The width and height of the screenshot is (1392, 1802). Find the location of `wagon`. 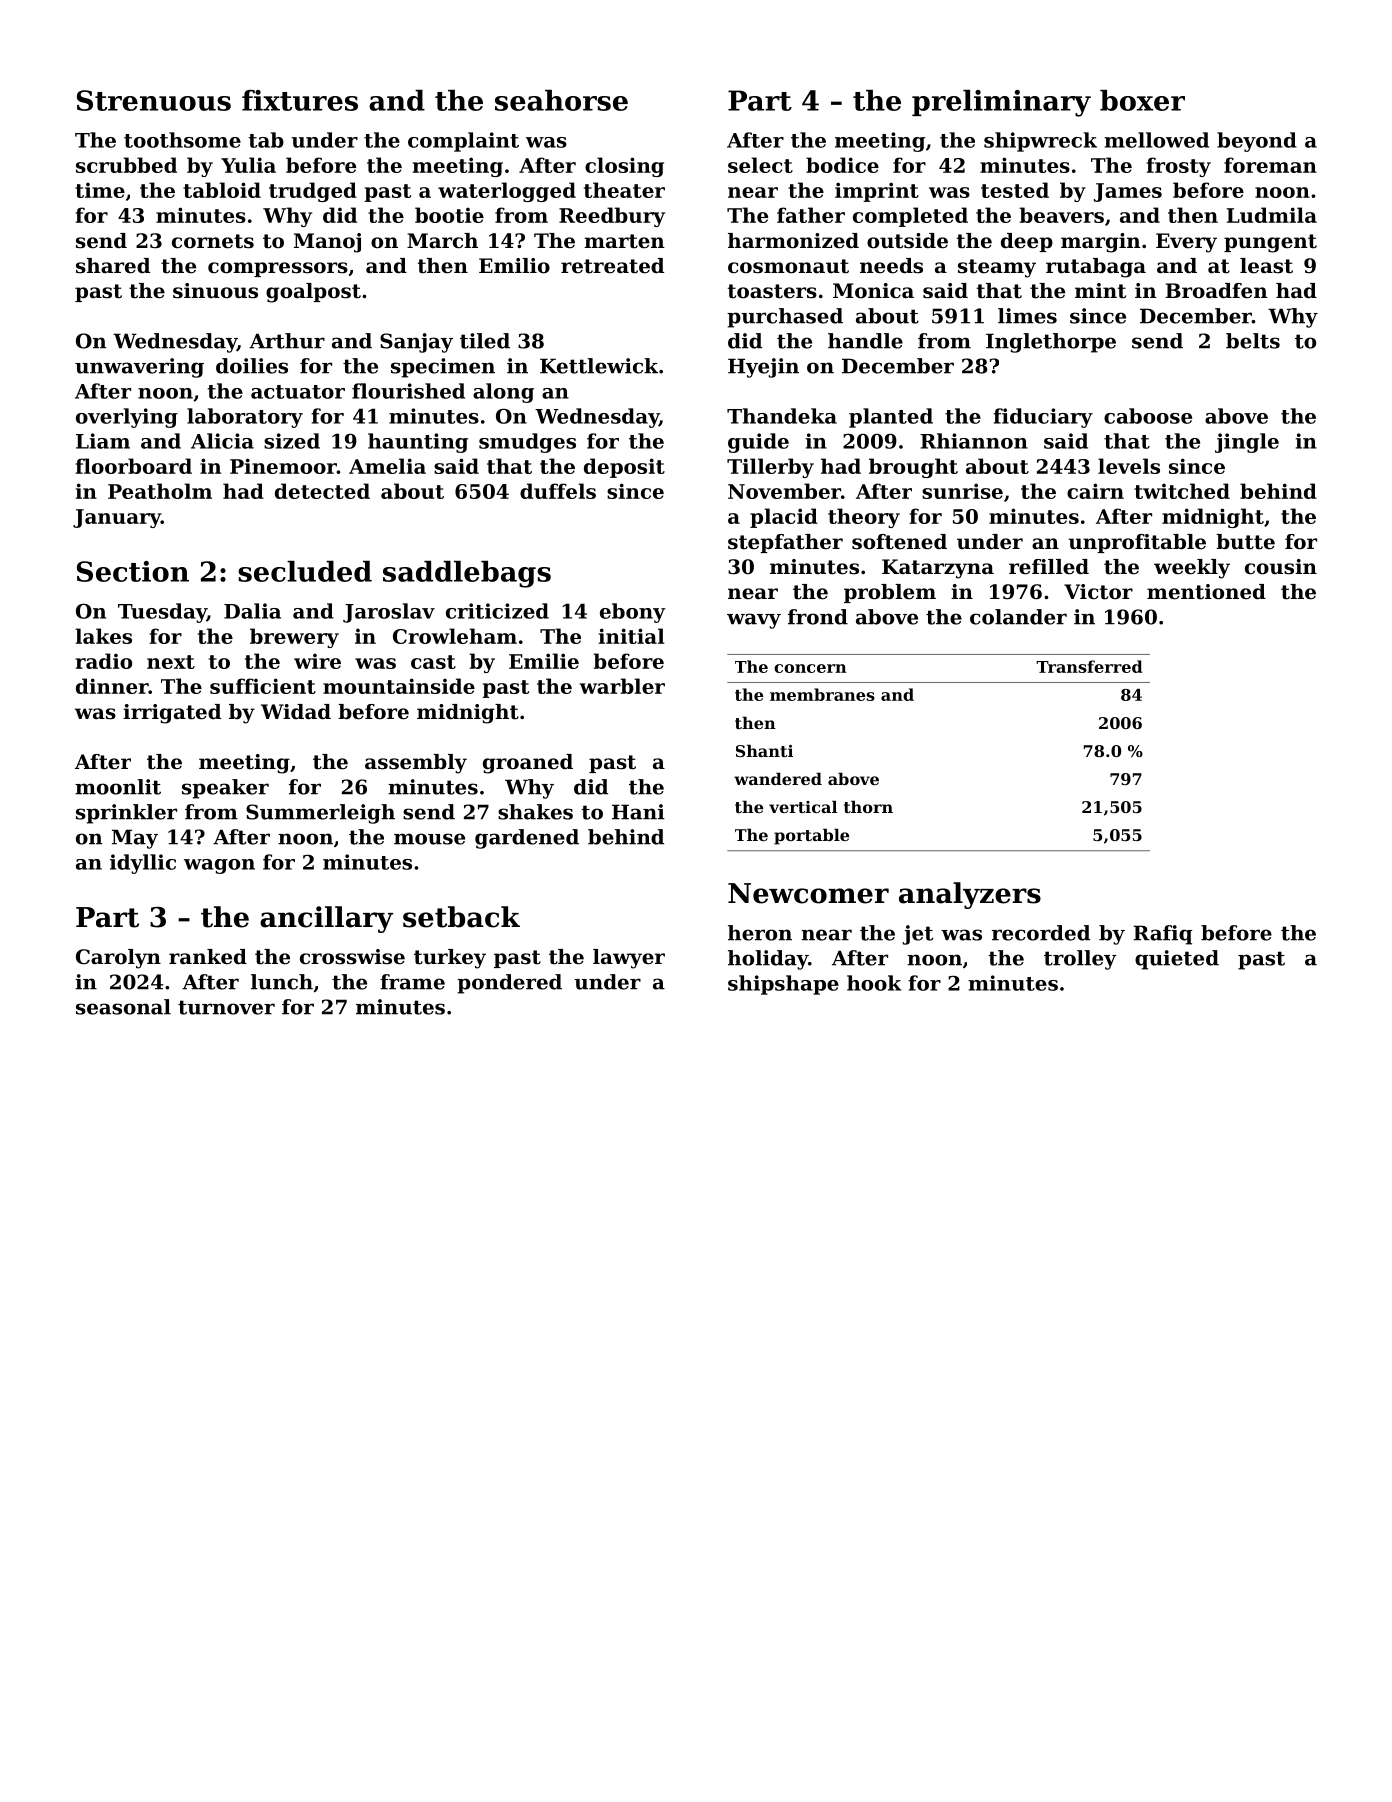

wagon is located at coordinates (219, 866).
